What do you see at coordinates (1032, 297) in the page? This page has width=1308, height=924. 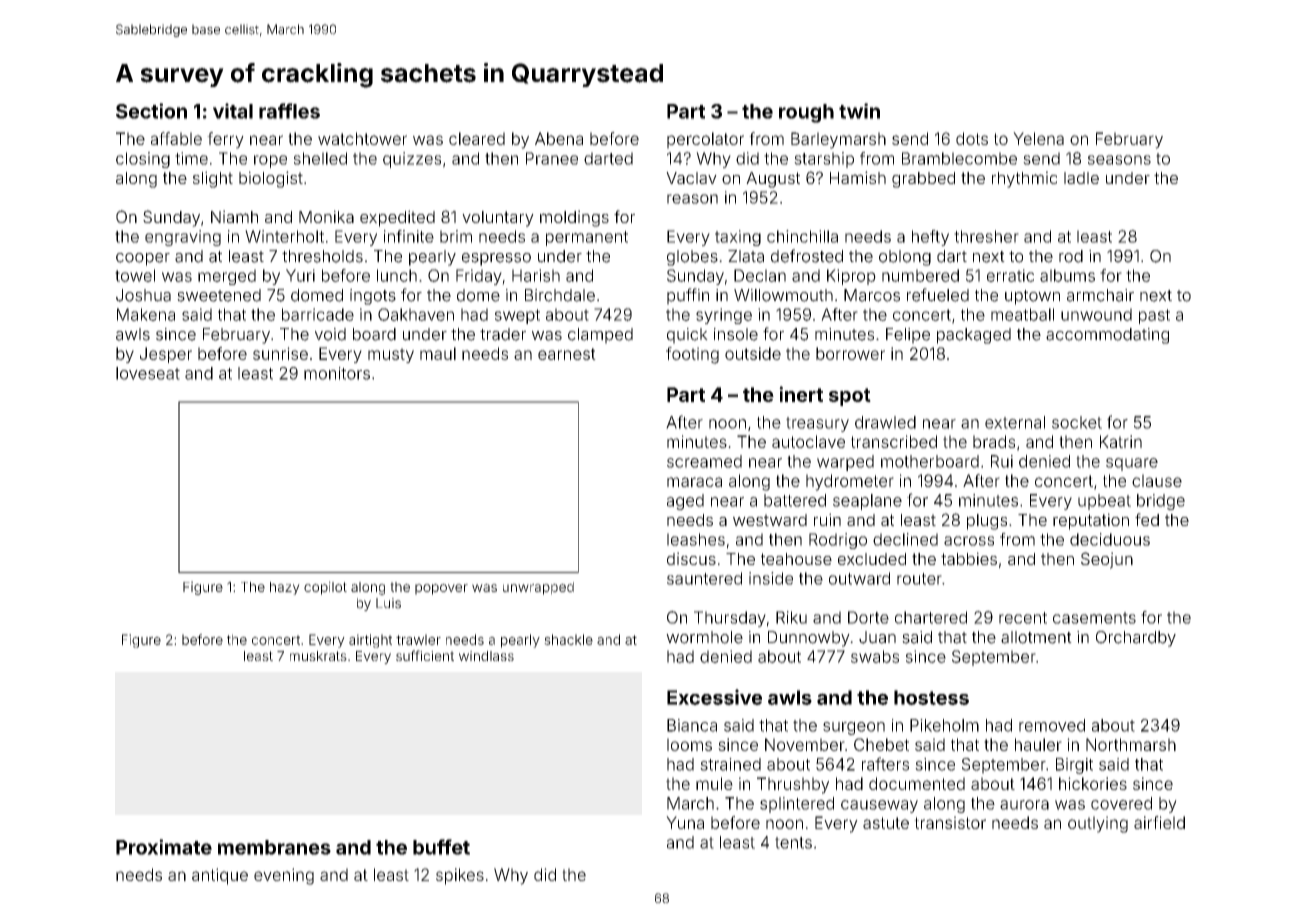 I see `uptown` at bounding box center [1032, 297].
